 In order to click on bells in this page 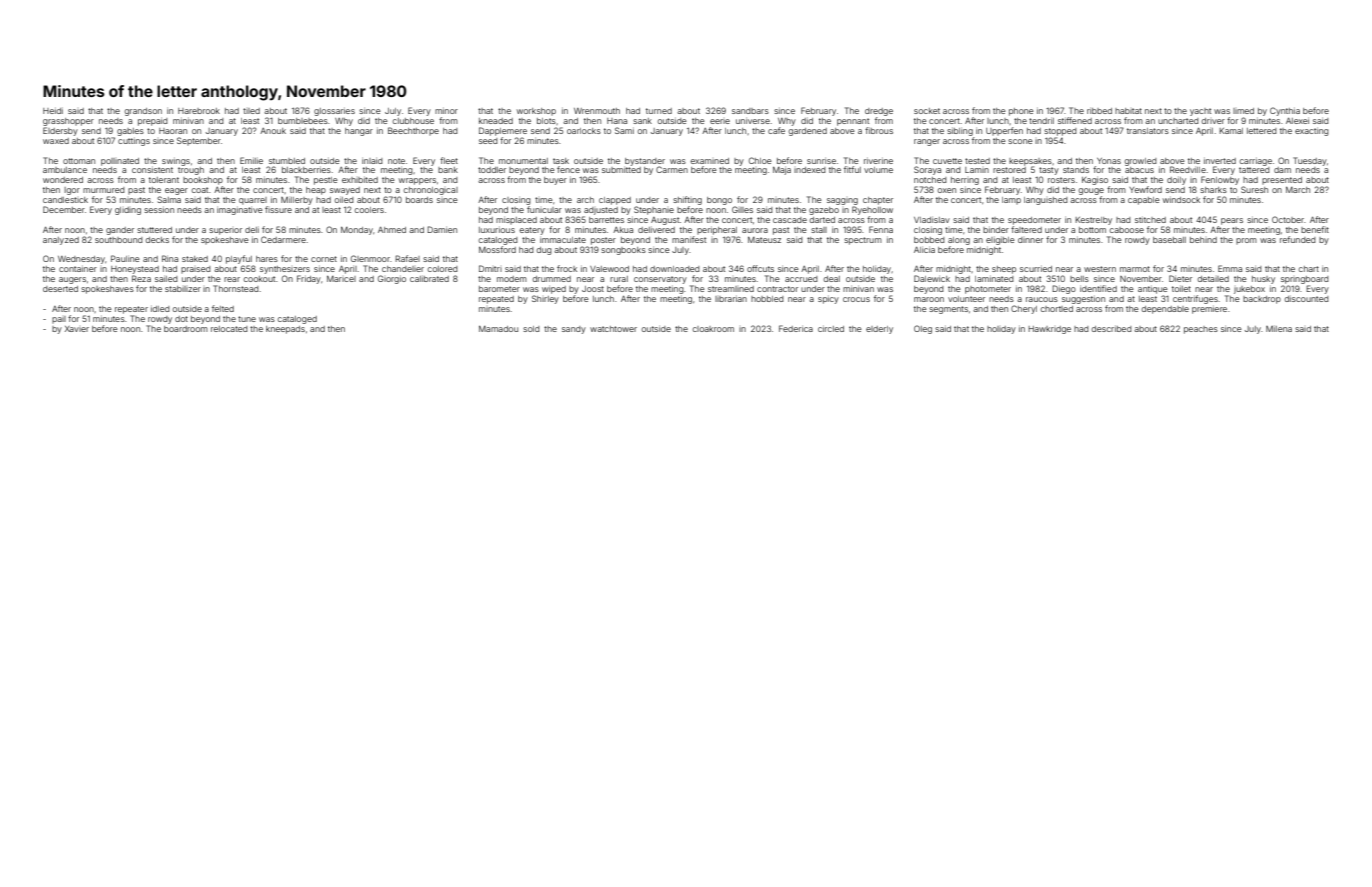, I will do `click(1079, 279)`.
